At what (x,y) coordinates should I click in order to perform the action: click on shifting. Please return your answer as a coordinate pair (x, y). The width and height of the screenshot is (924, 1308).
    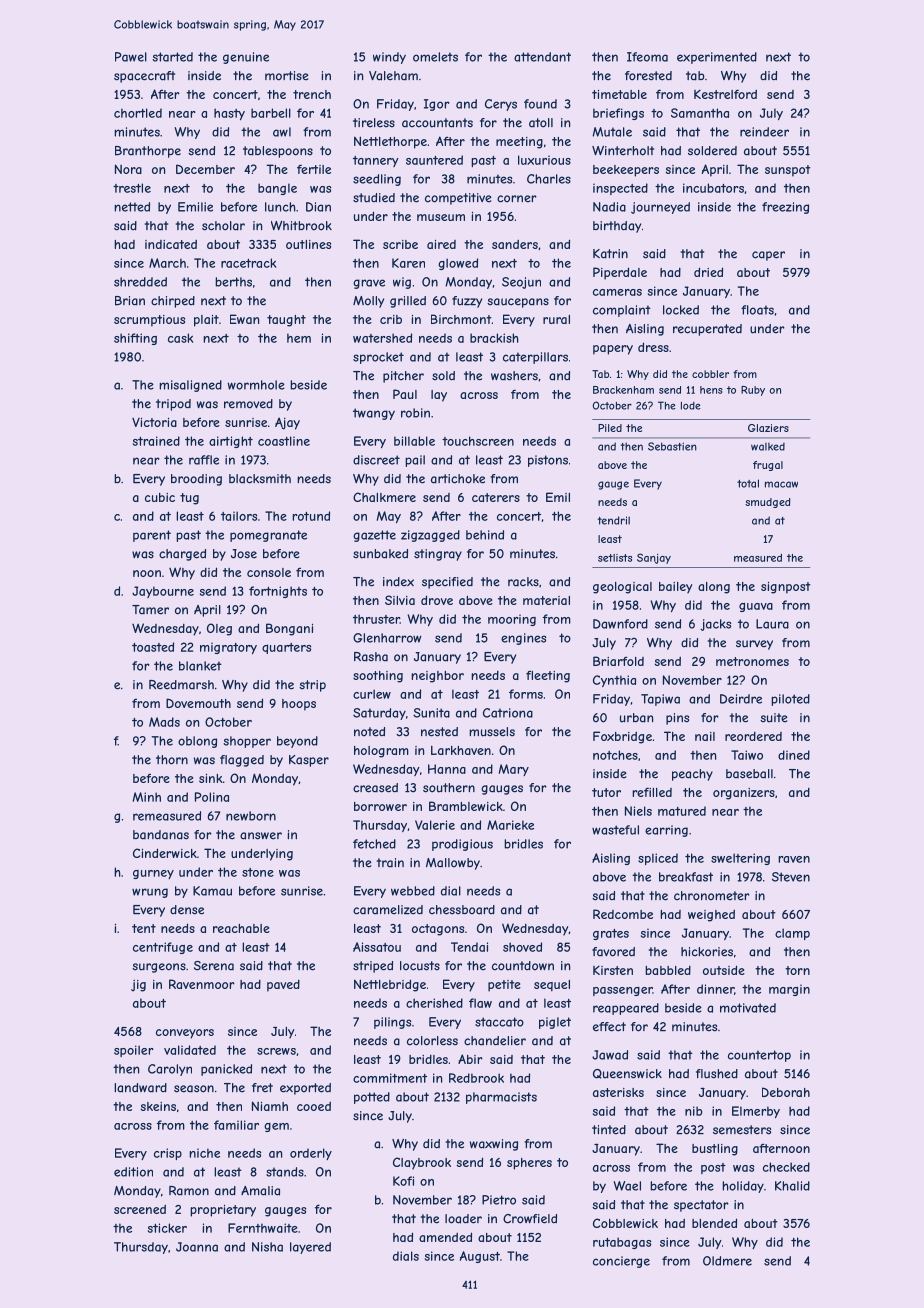
    Looking at the image, I should click on (135, 339).
